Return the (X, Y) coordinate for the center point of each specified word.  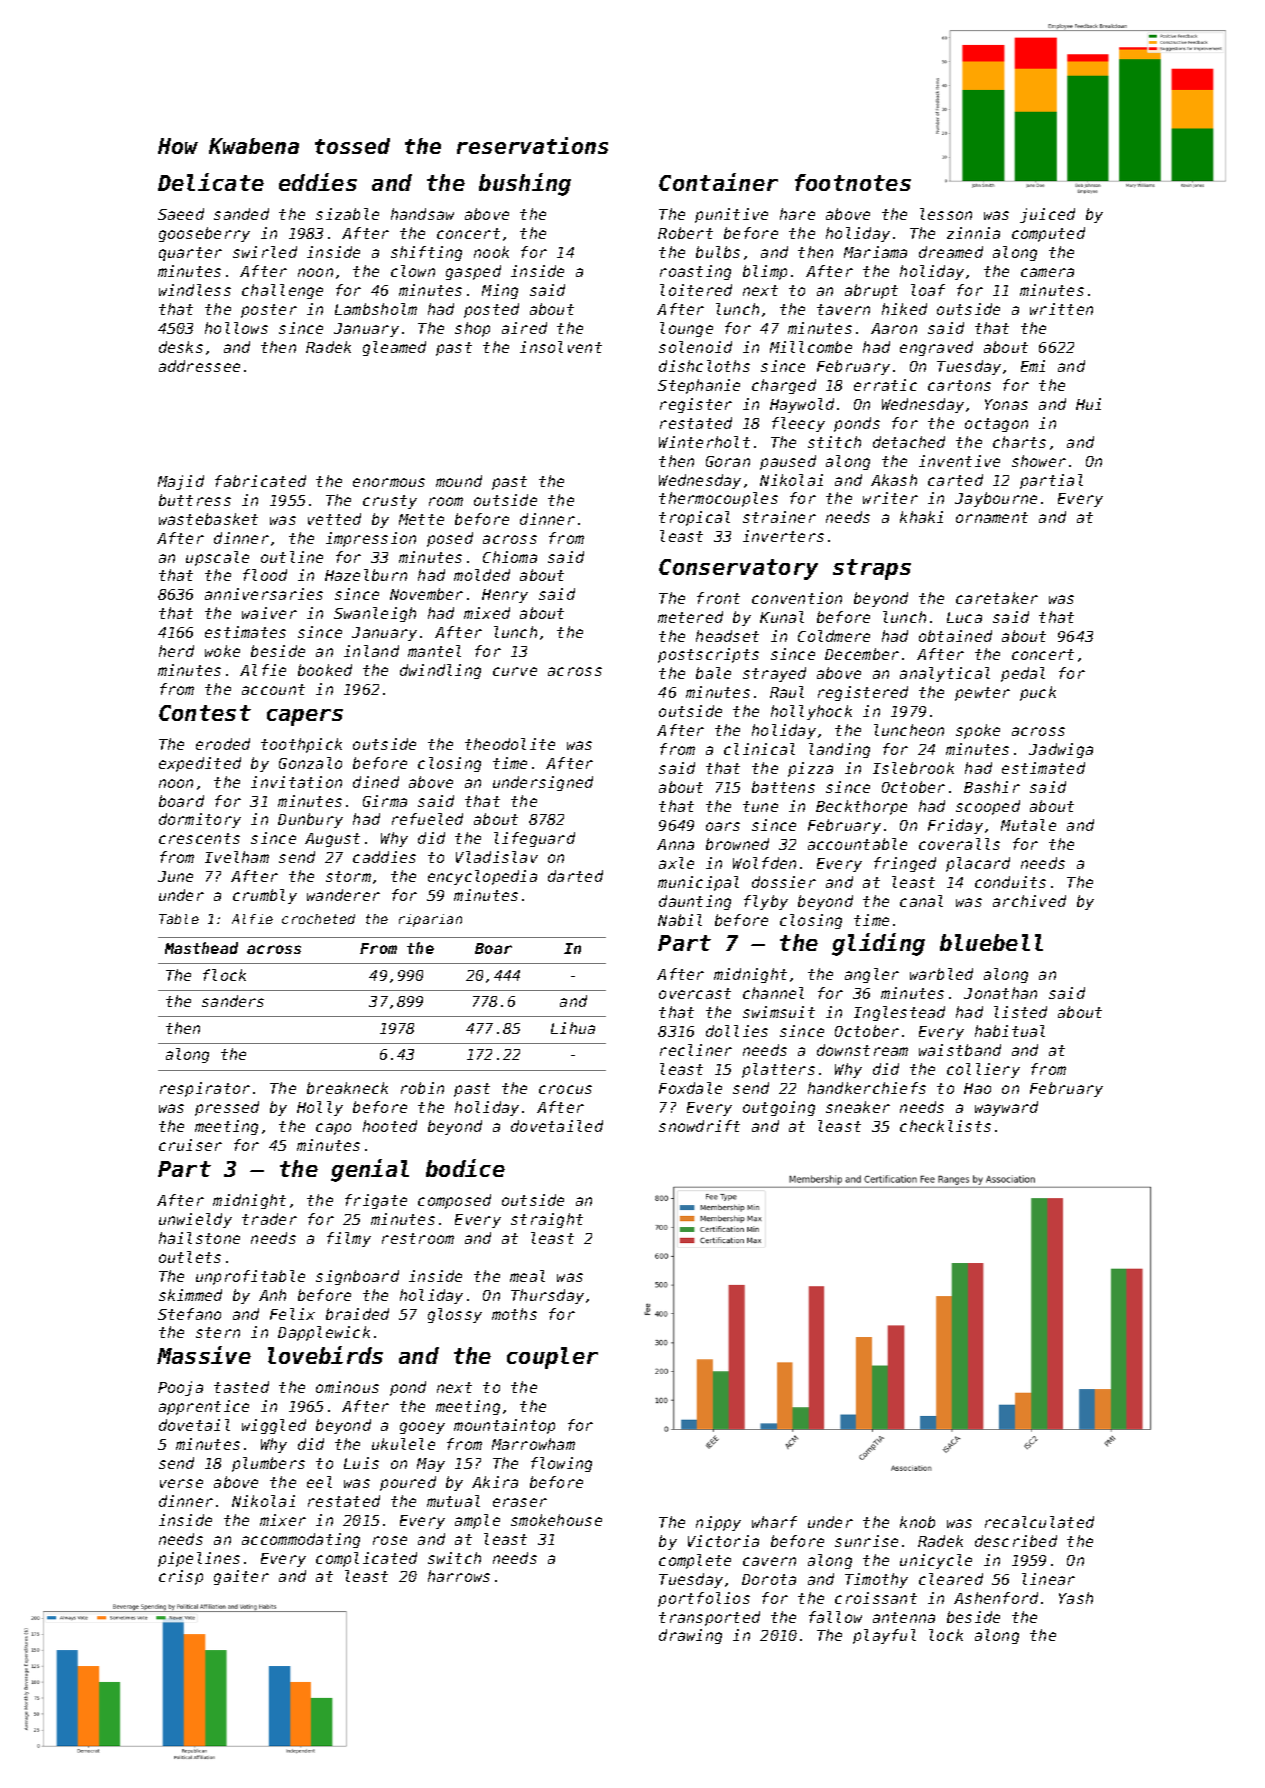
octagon (996, 425)
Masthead (201, 948)
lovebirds (325, 1355)
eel (319, 1482)
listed (1020, 1012)
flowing (561, 1464)
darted (575, 876)
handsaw (422, 214)
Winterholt (704, 442)
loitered (696, 290)
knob (917, 1522)
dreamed (951, 252)
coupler (552, 1358)
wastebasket (208, 519)
